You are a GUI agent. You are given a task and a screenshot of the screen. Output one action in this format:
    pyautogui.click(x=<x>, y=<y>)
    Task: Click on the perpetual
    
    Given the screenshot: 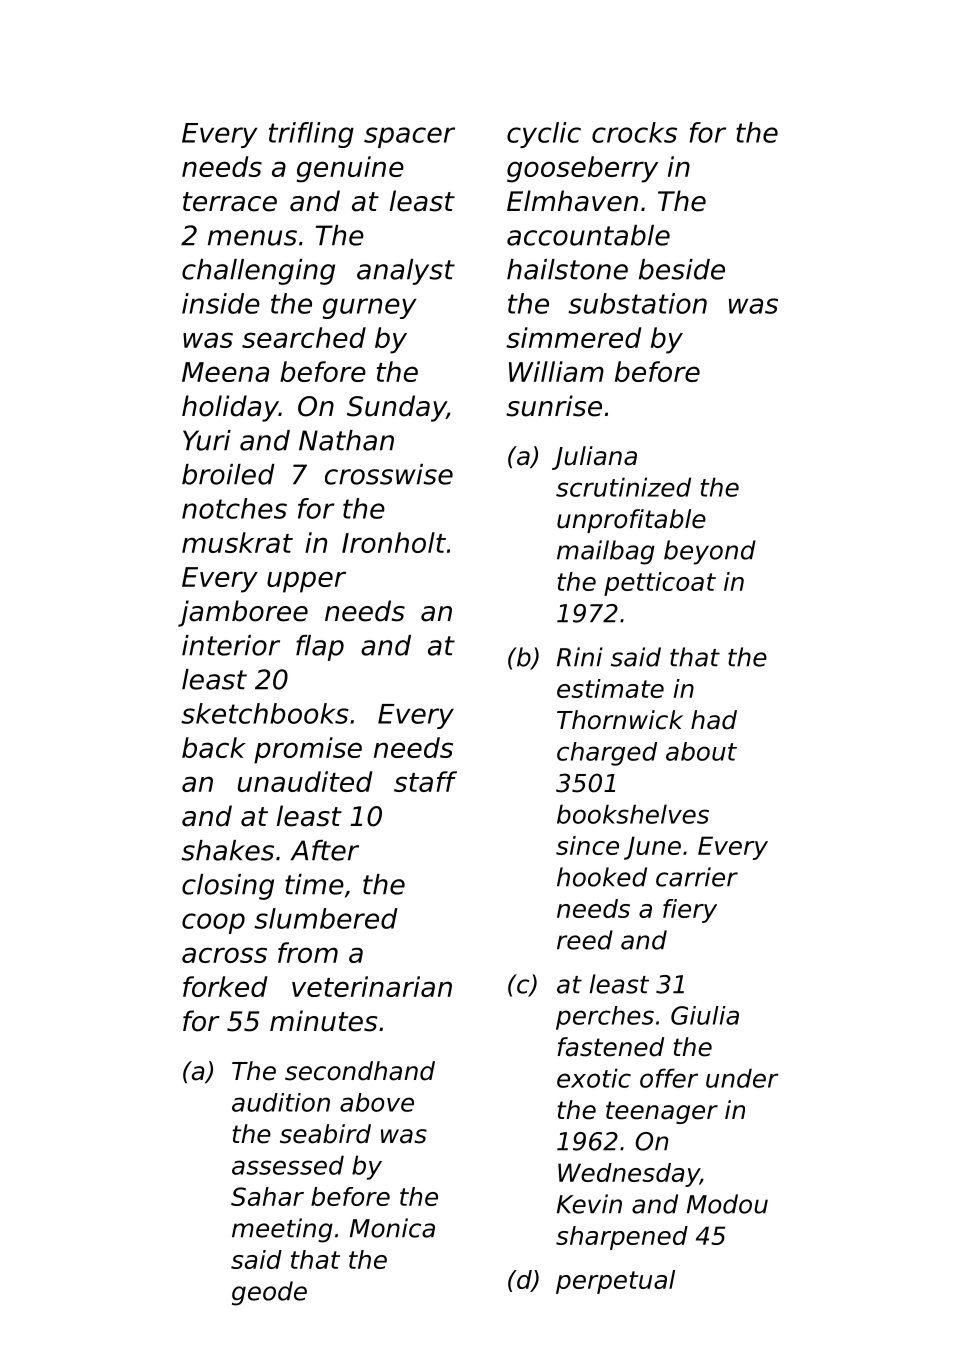 What is the action you would take?
    pyautogui.click(x=615, y=1282)
